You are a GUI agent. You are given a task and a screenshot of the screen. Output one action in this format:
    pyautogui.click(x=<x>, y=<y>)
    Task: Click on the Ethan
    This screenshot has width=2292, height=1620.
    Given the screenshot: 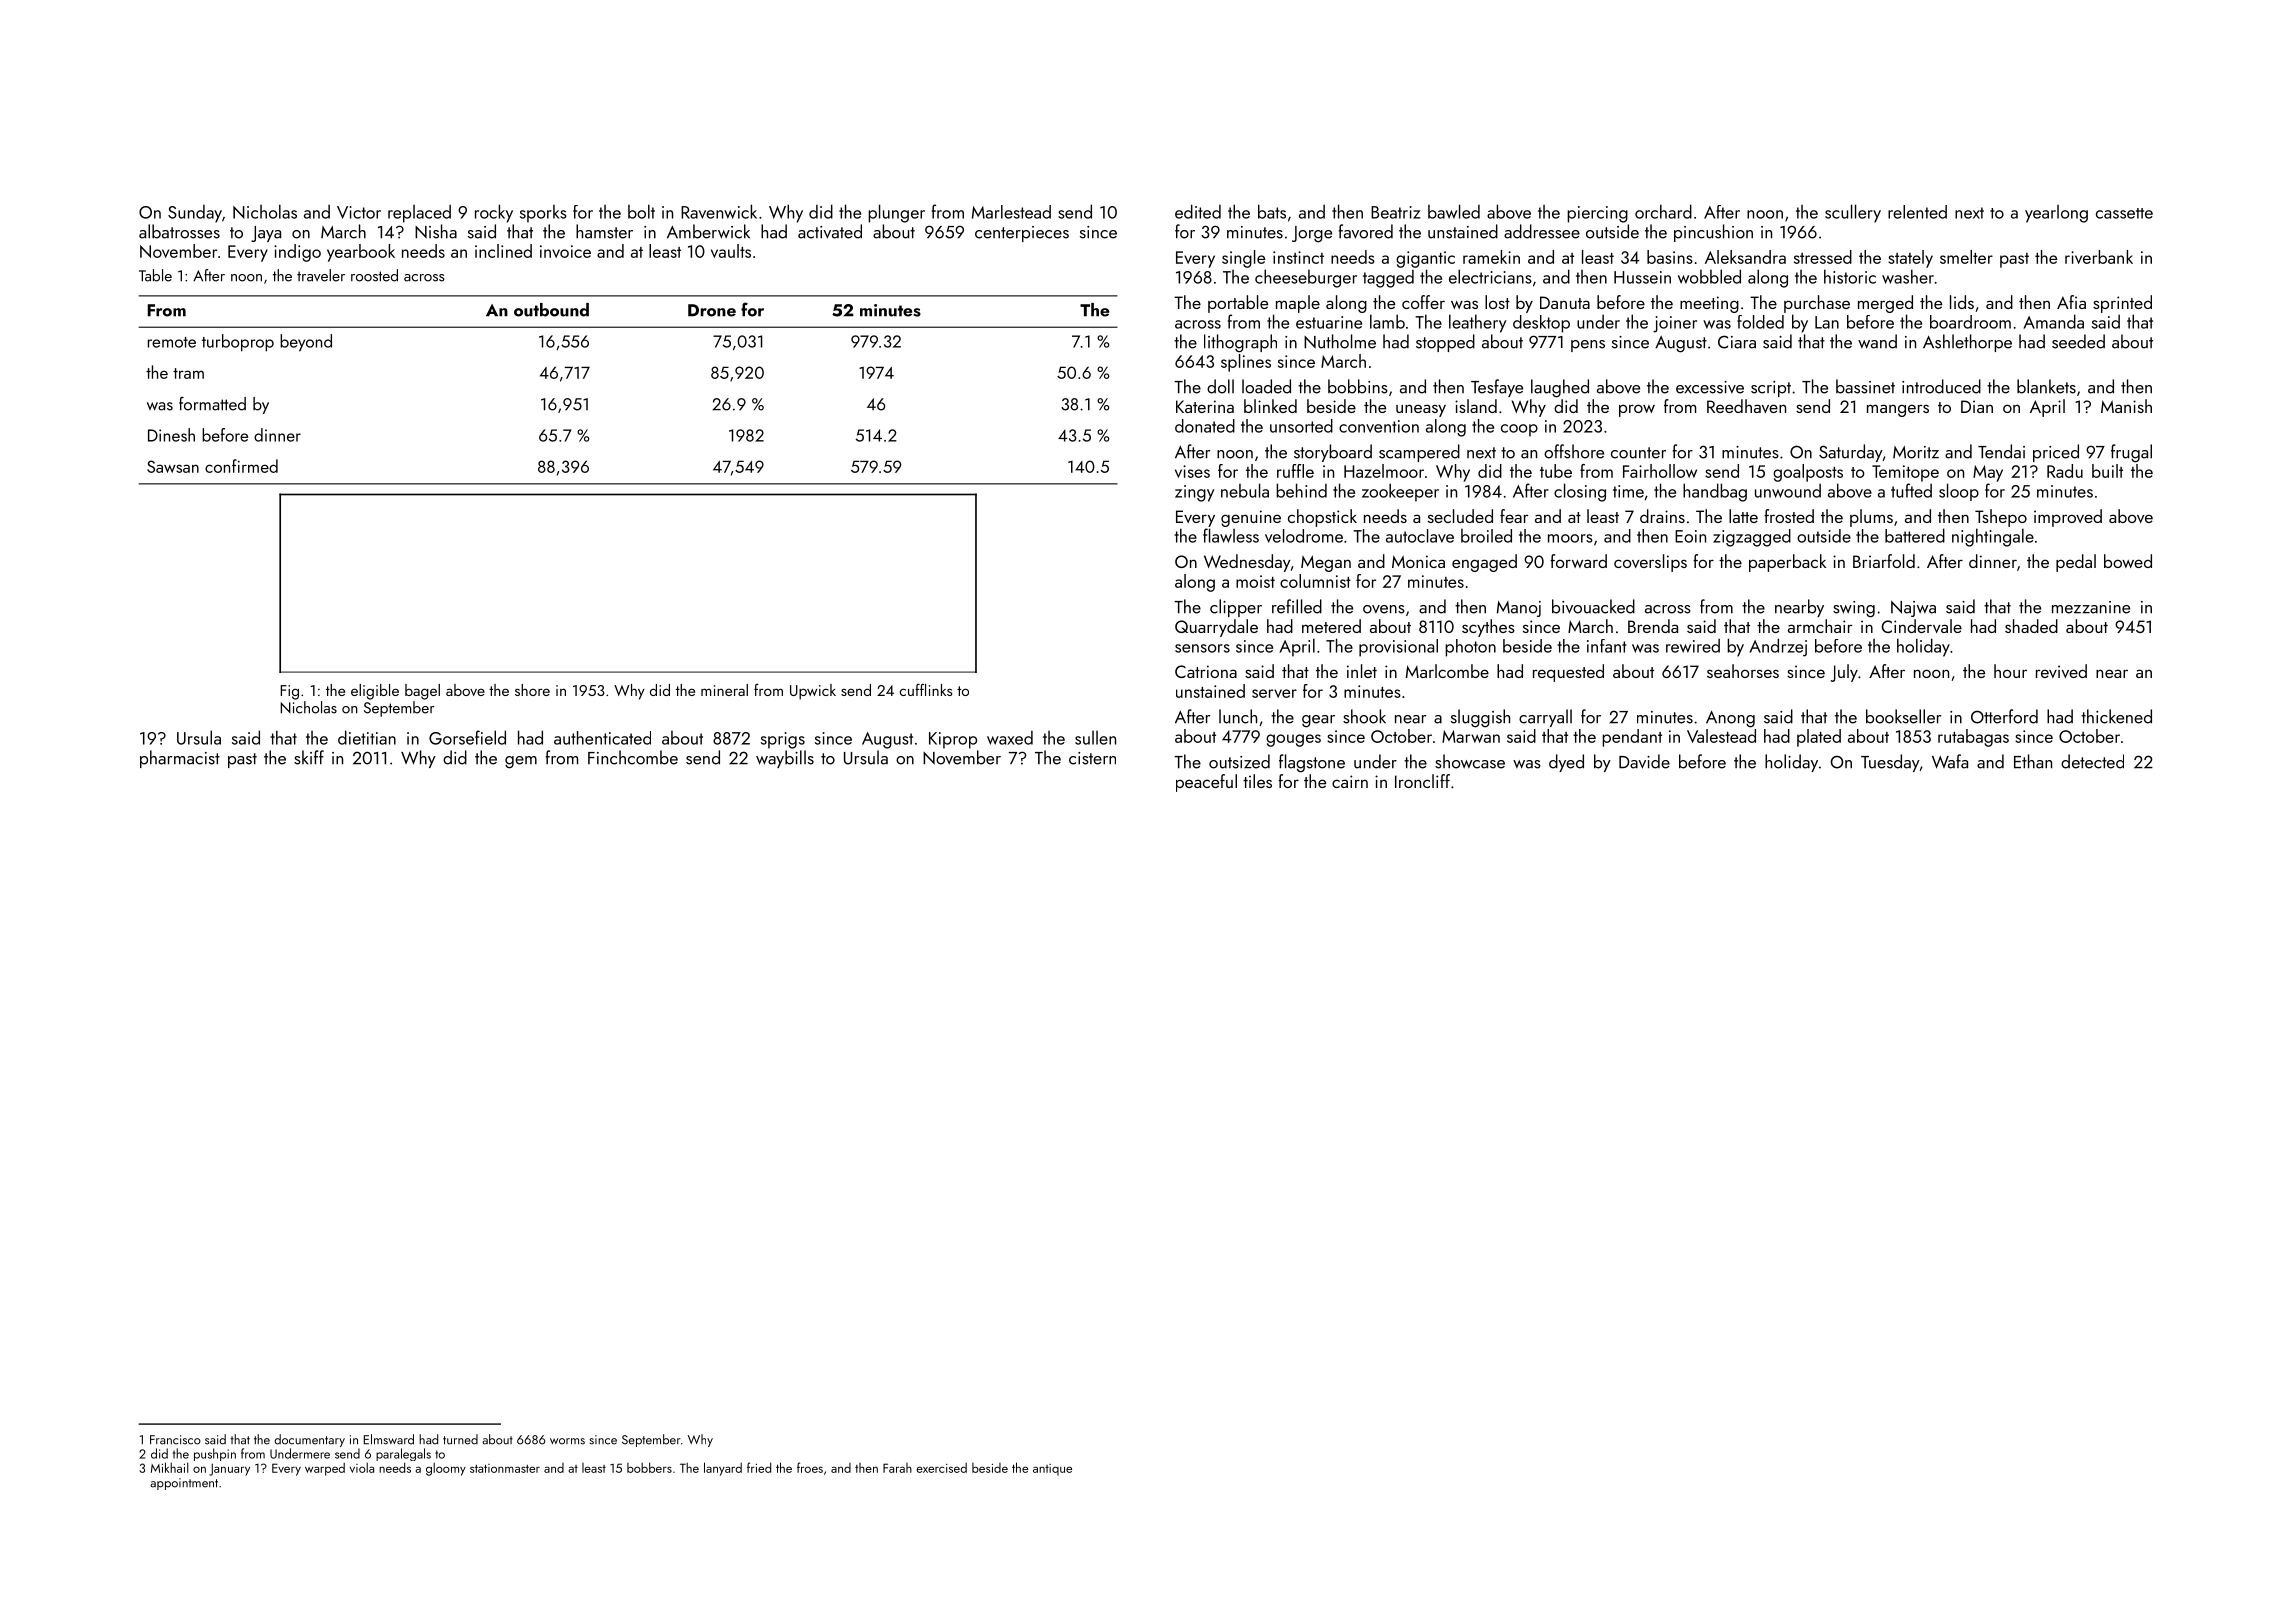 What is the action you would take?
    pyautogui.click(x=2033, y=761)
